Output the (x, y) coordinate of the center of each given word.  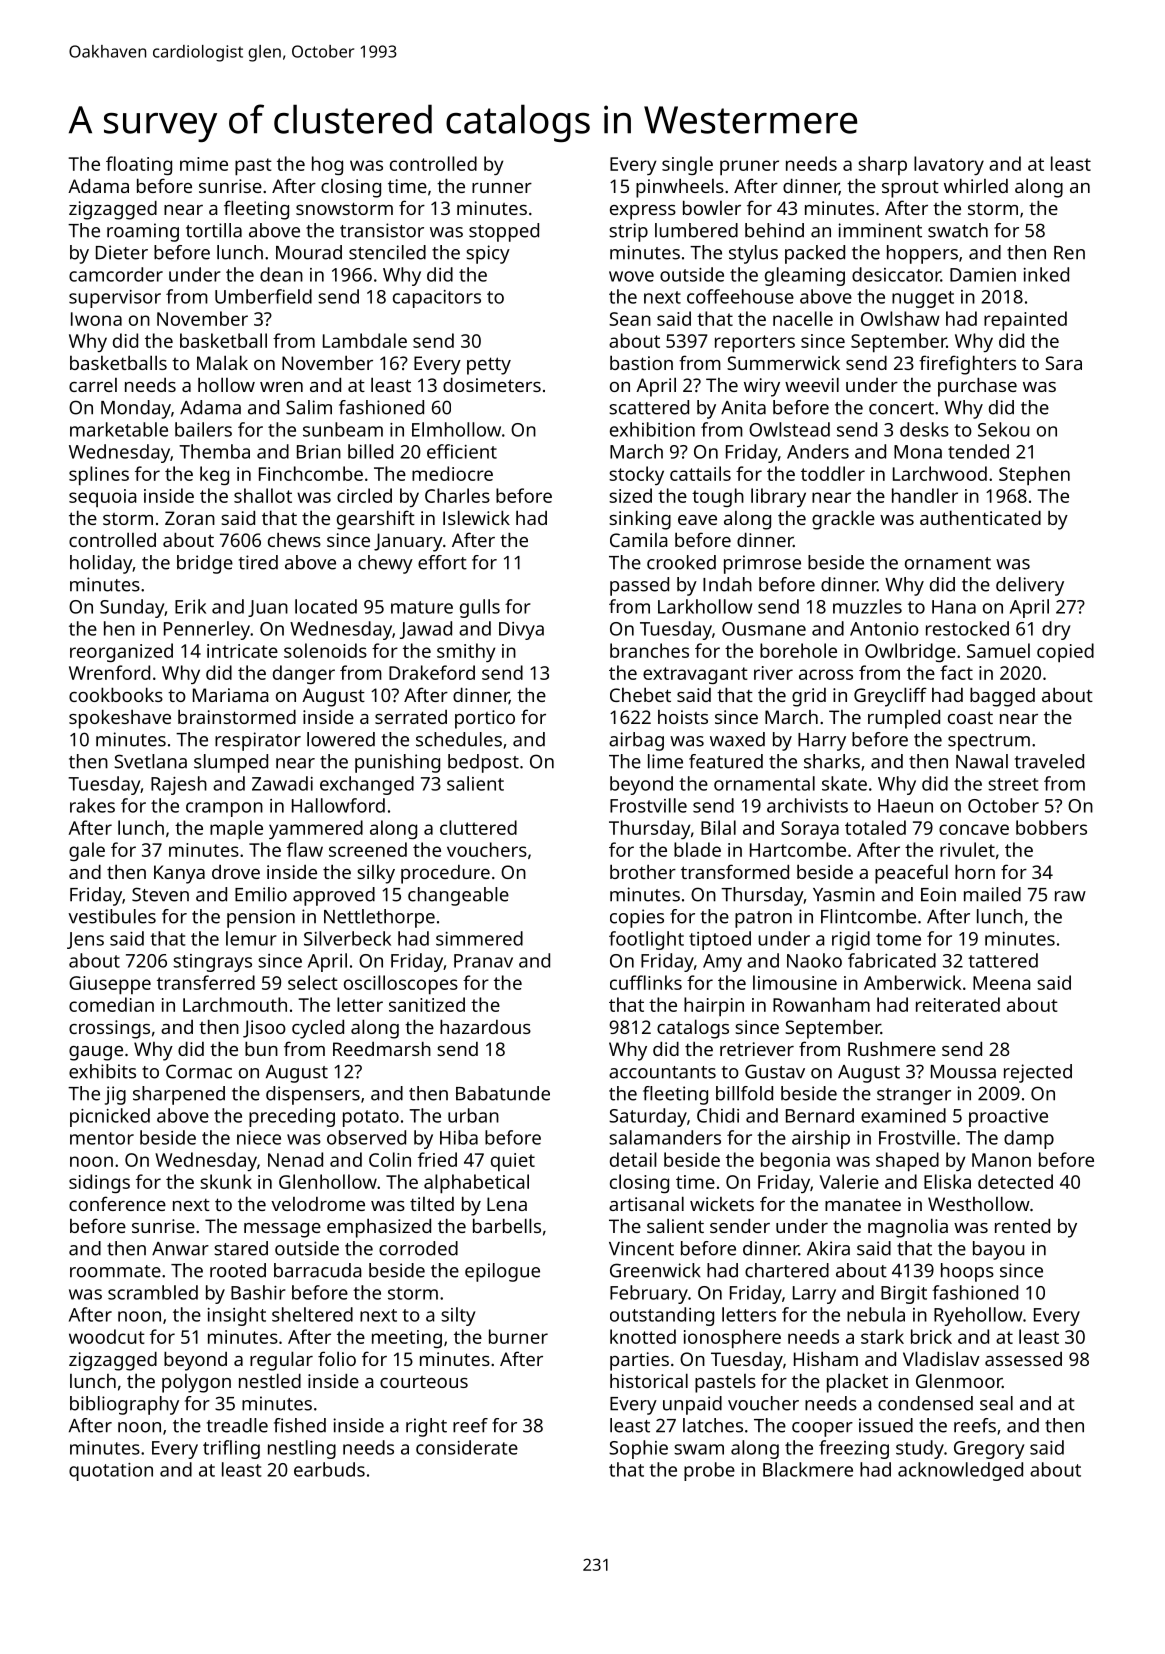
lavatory (949, 165)
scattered (649, 407)
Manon (1001, 1160)
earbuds (329, 1469)
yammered (316, 829)
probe (709, 1471)
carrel (93, 385)
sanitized (427, 1004)
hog (327, 165)
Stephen (1034, 476)
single (687, 165)
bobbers (1051, 827)
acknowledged (960, 1471)
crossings (109, 1029)
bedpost (483, 763)
